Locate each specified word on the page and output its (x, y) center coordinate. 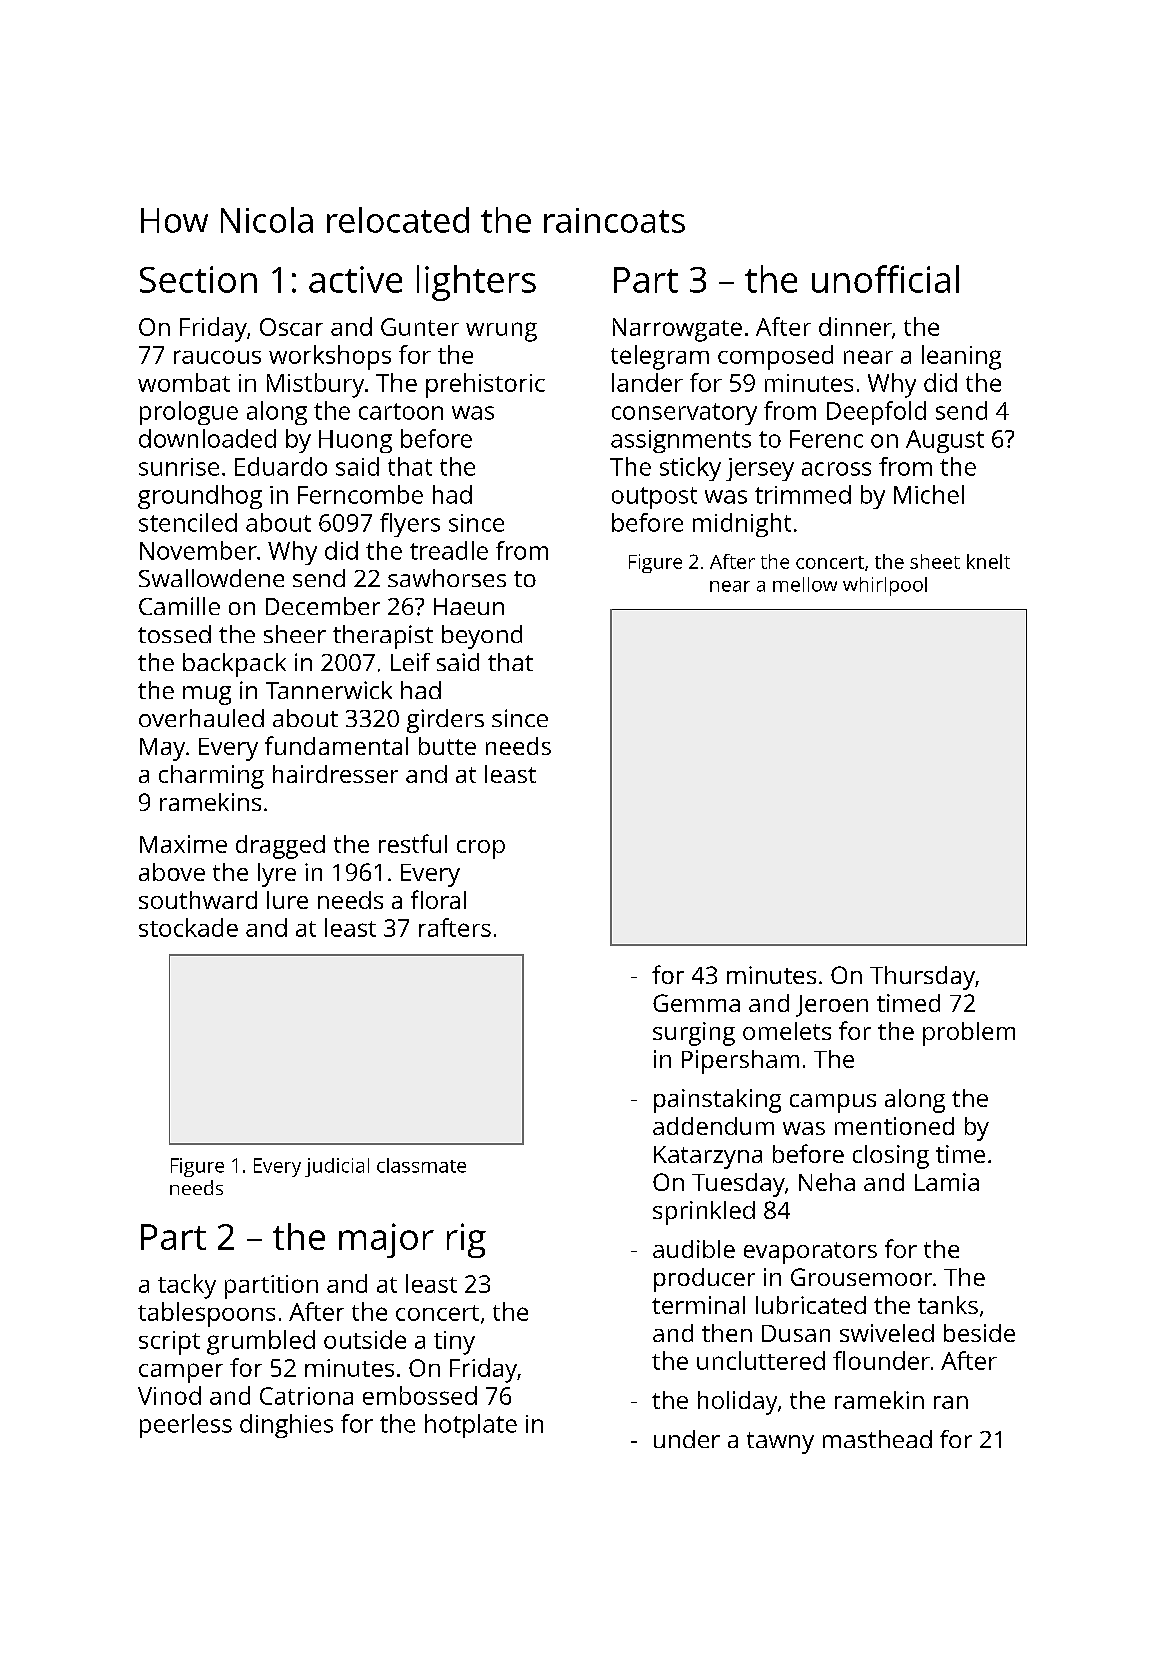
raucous (217, 357)
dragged (280, 847)
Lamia (947, 1182)
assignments (681, 441)
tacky (187, 1286)
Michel (929, 494)
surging (694, 1034)
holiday (737, 1403)
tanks (948, 1305)
